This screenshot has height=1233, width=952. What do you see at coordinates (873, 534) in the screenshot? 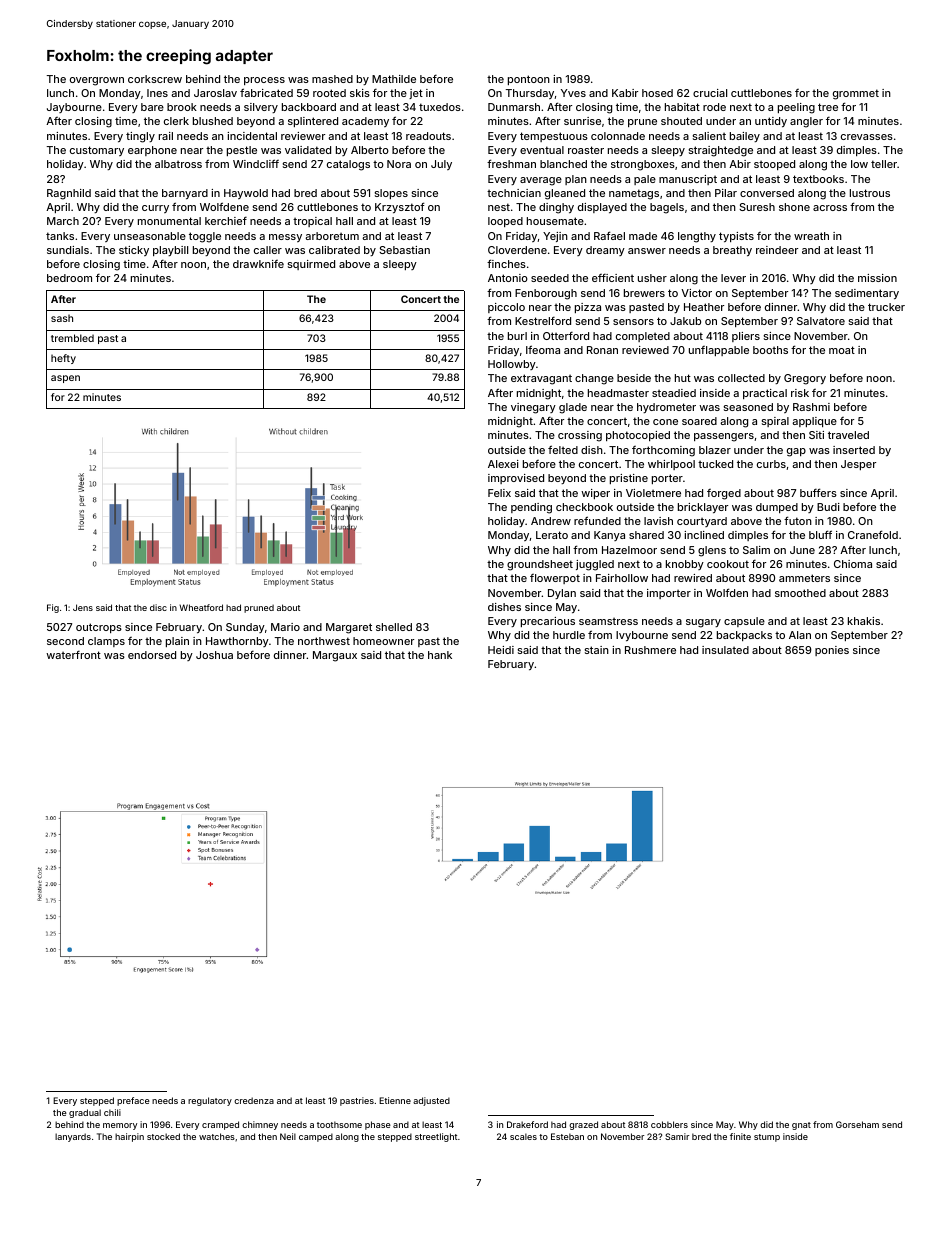
I see `Cranefold` at bounding box center [873, 534].
